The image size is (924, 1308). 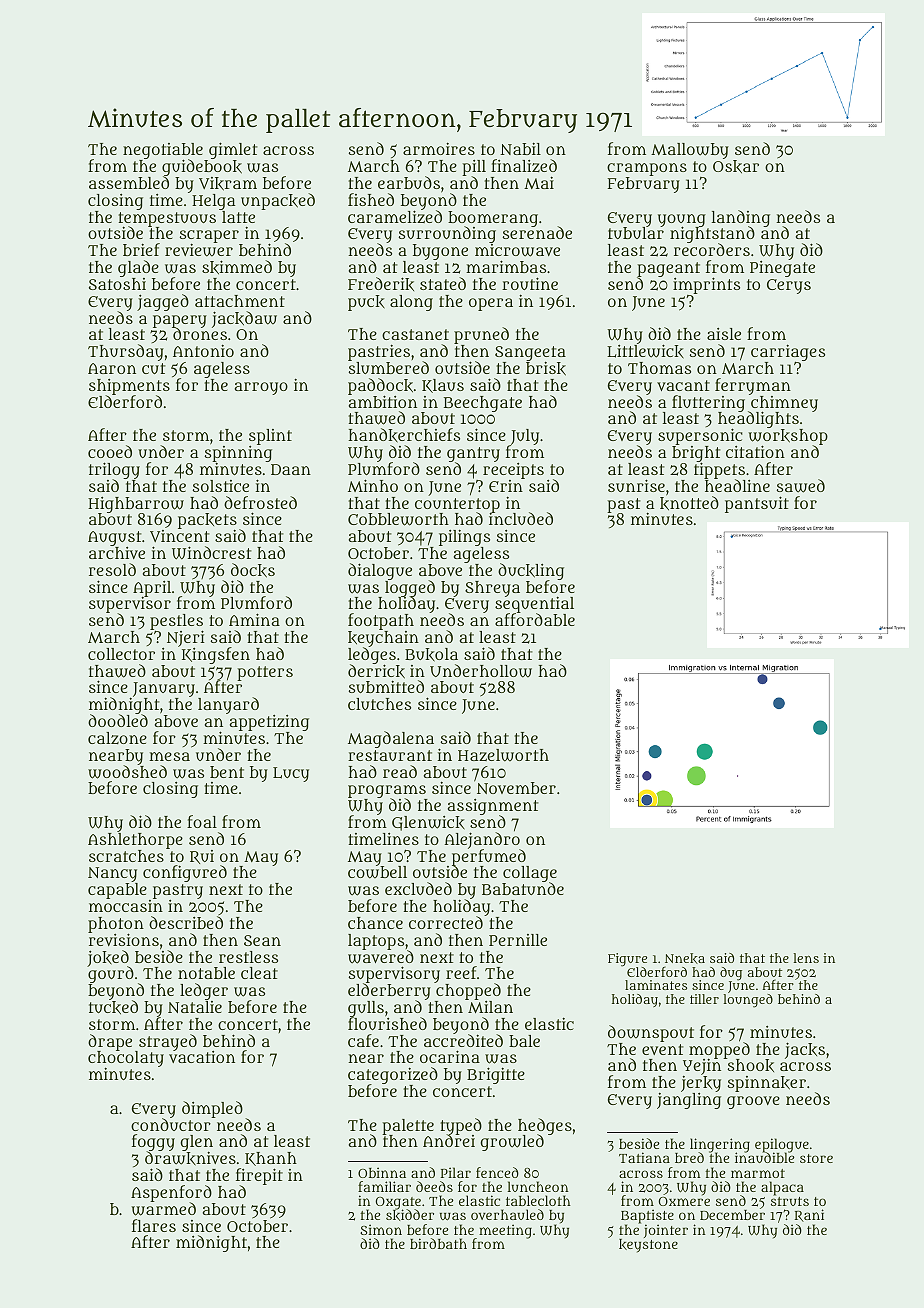 I want to click on flares, so click(x=154, y=1225).
